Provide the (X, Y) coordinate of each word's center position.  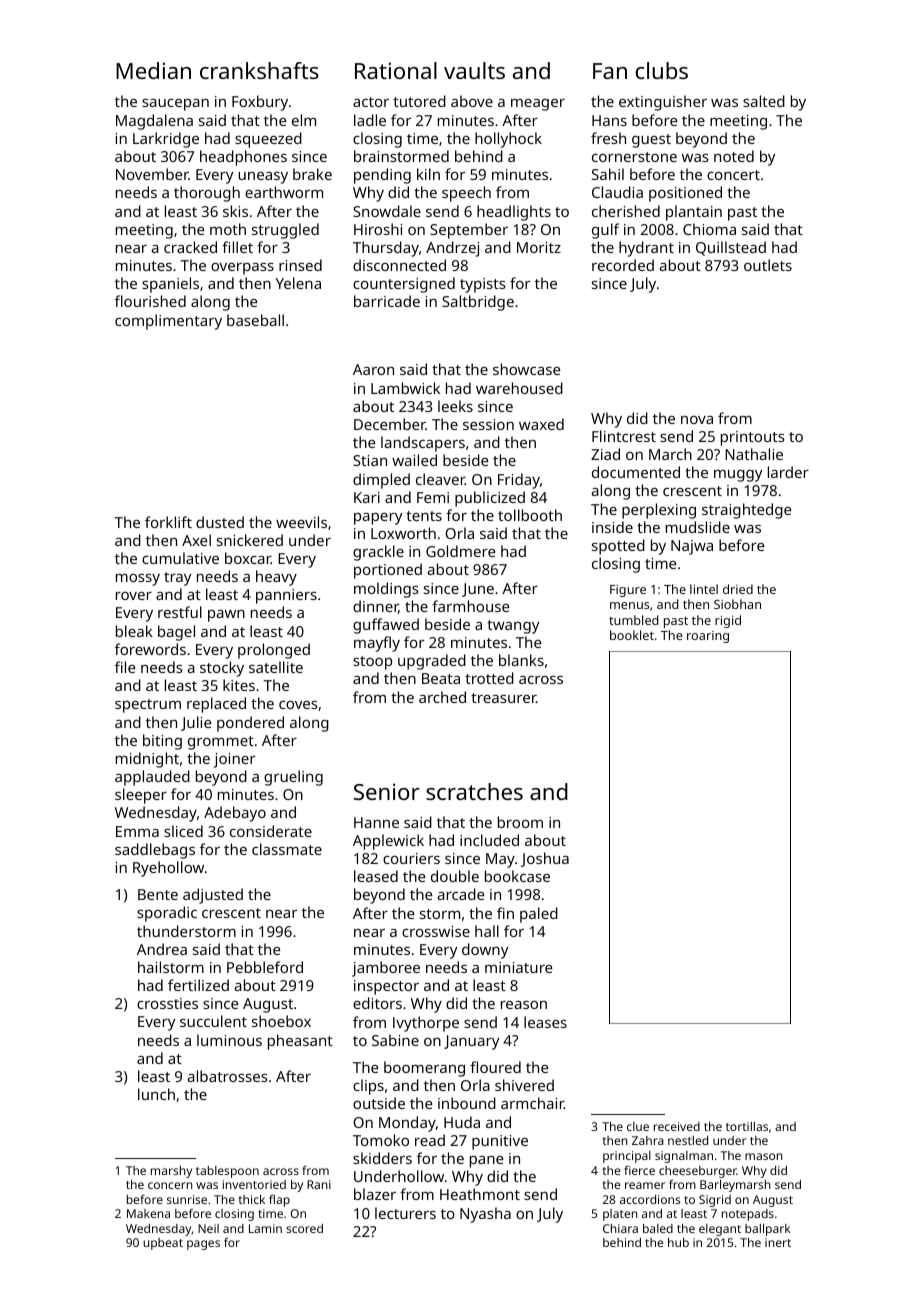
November (152, 174)
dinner (376, 607)
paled (539, 915)
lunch (156, 1094)
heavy (276, 578)
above (472, 101)
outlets (768, 265)
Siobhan (737, 604)
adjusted (213, 896)
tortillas (747, 1126)
